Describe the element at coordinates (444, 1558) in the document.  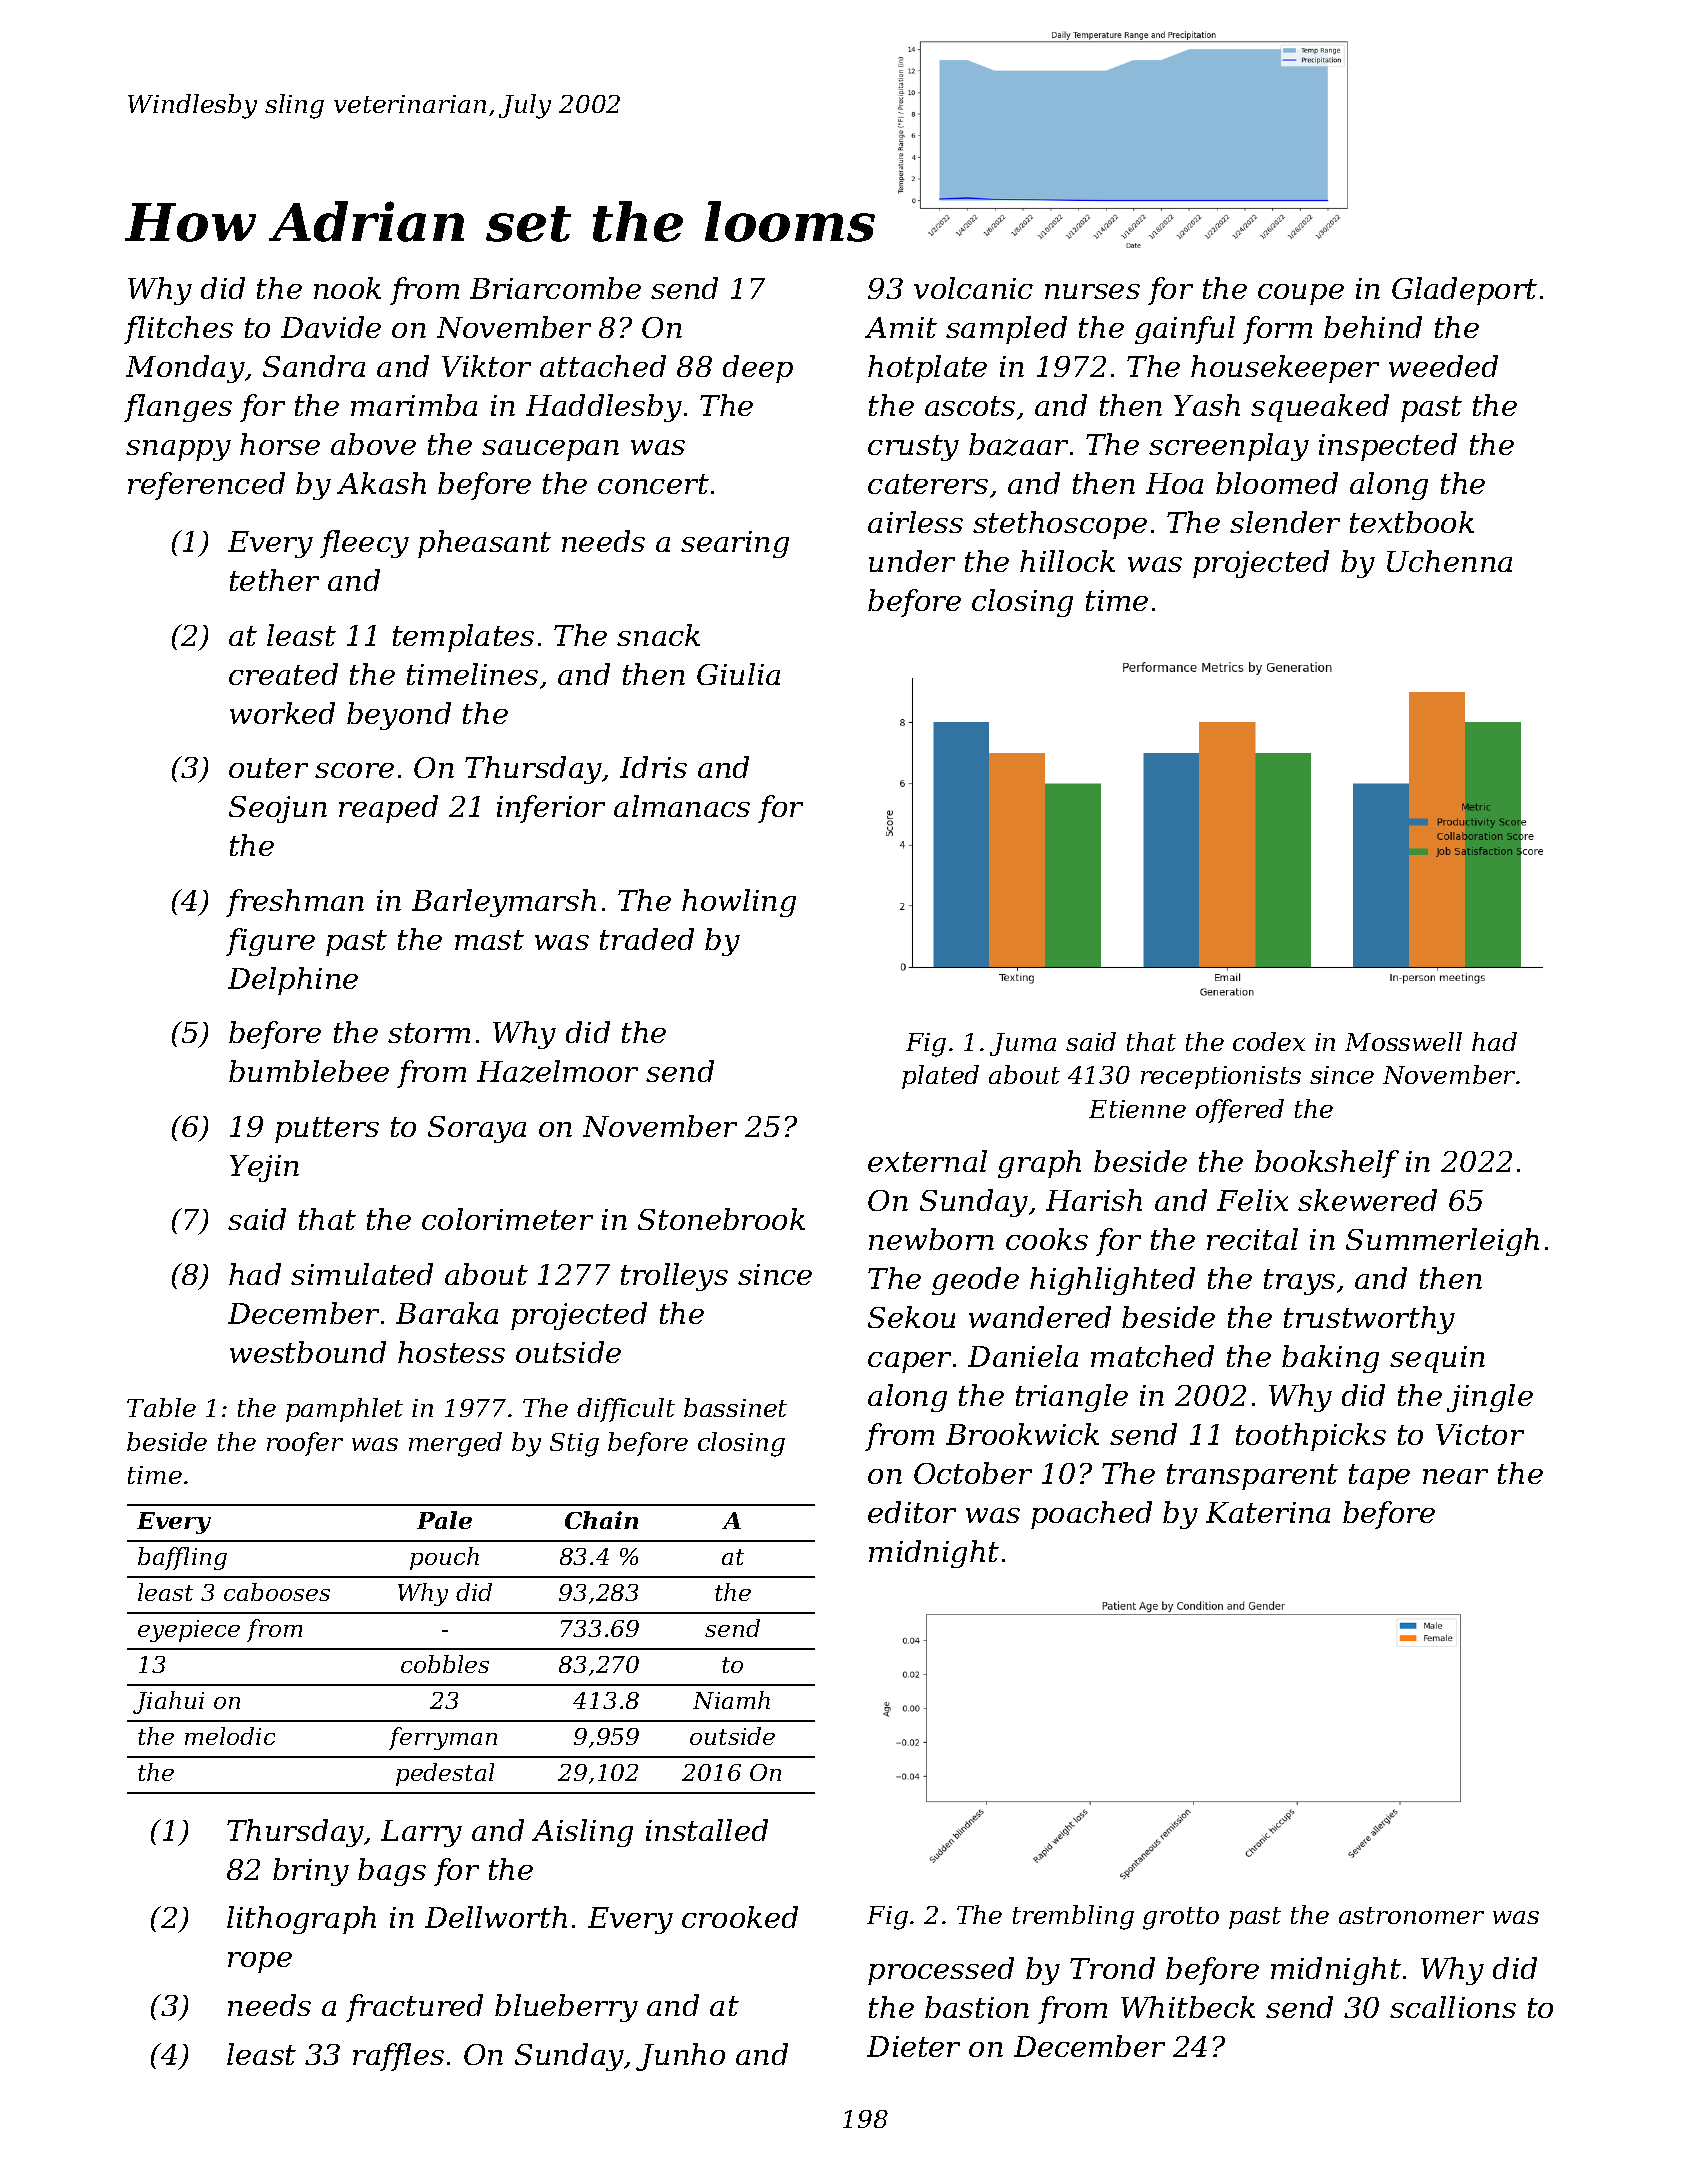
I see `pouch` at that location.
